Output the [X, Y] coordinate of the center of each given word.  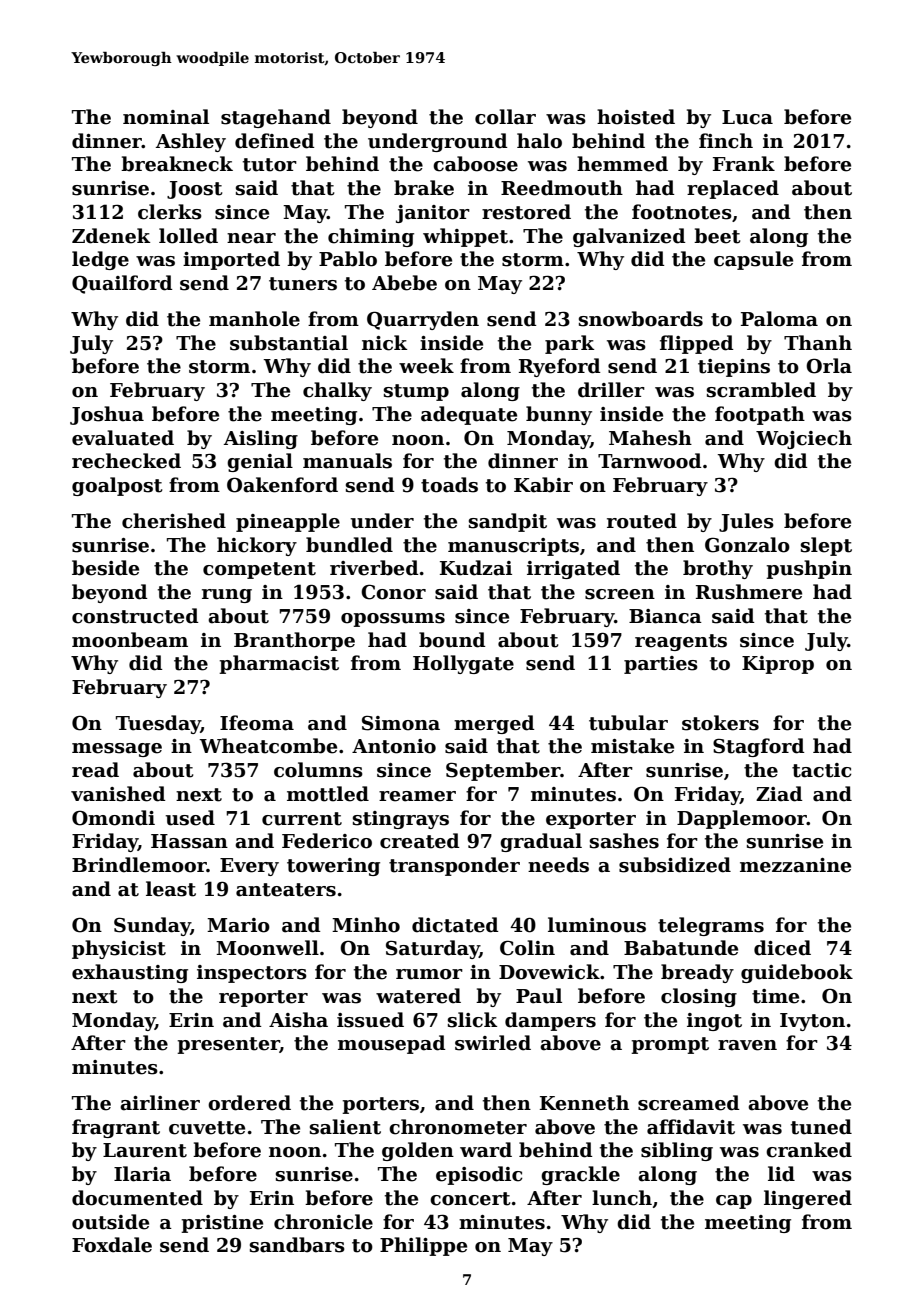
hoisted [636, 117]
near [251, 238]
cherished [174, 521]
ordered [249, 1103]
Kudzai [476, 568]
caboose [475, 164]
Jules [746, 522]
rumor [429, 974]
